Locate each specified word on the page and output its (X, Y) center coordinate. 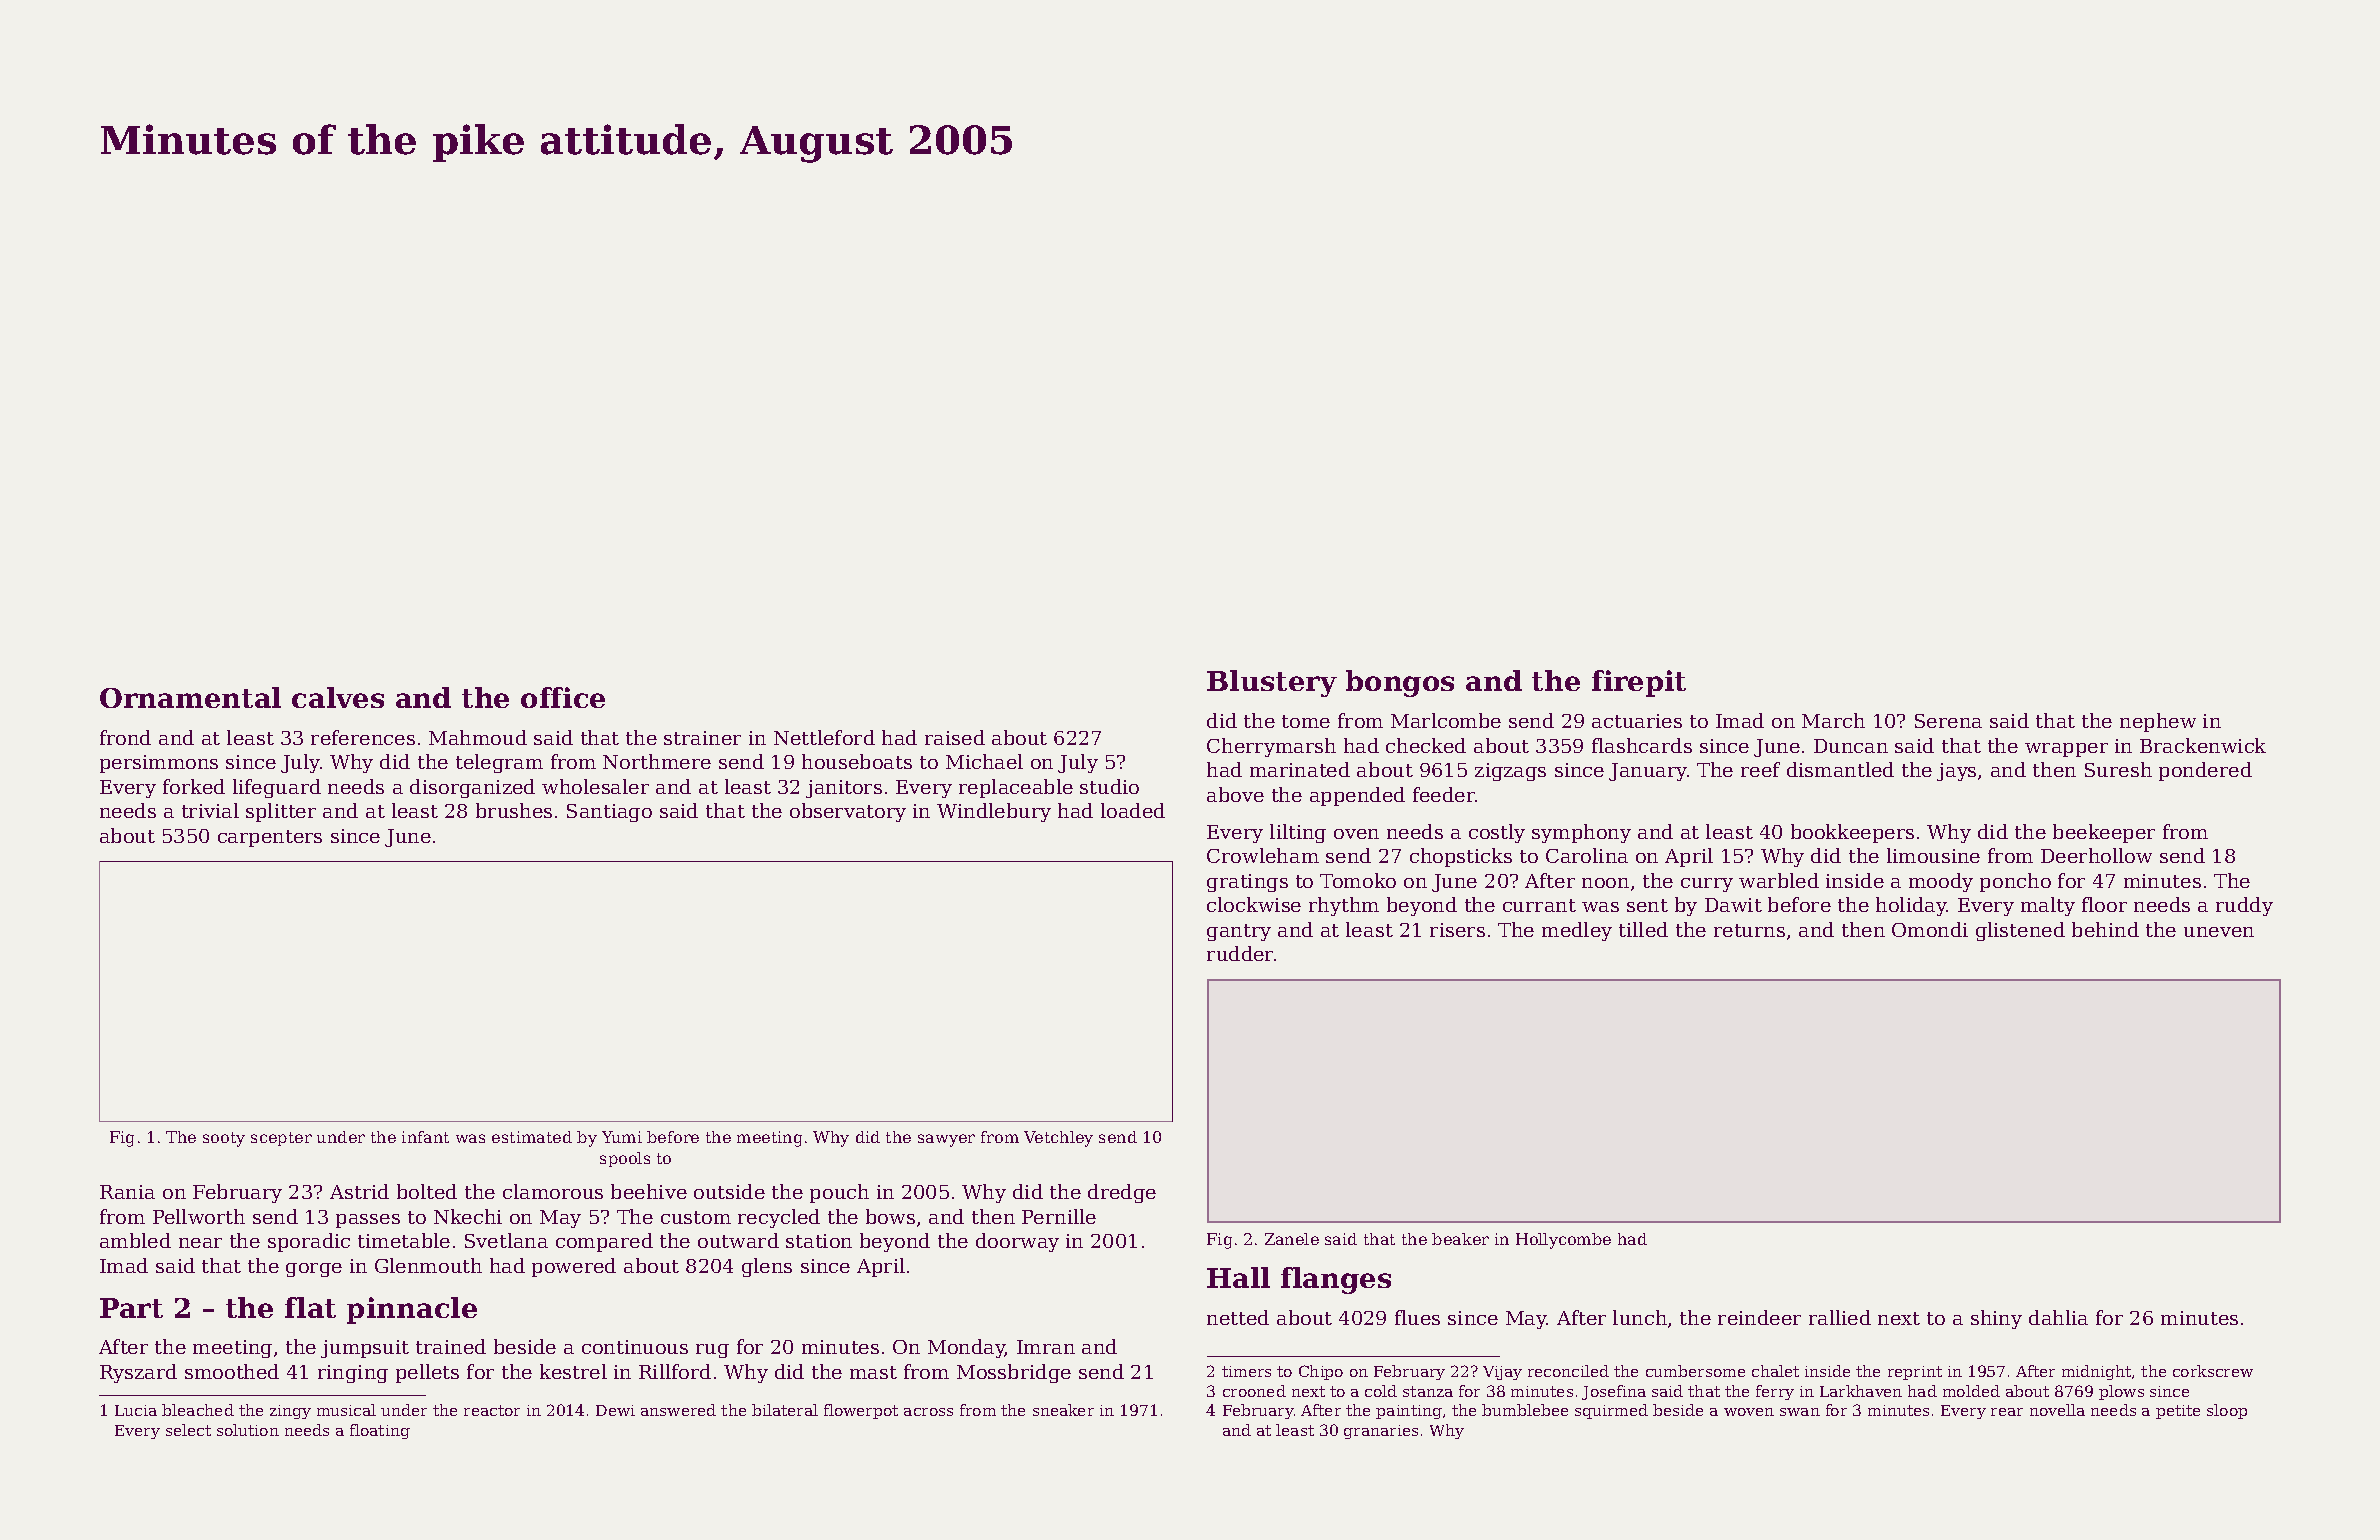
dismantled (1840, 769)
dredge (1122, 1193)
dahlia (2058, 1317)
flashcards (1642, 745)
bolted (427, 1191)
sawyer (946, 1140)
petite (2178, 1412)
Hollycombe (1563, 1241)
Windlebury (994, 812)
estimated (532, 1137)
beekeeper (2104, 833)
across (928, 1412)
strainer (702, 738)
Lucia (136, 1410)
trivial (210, 810)
